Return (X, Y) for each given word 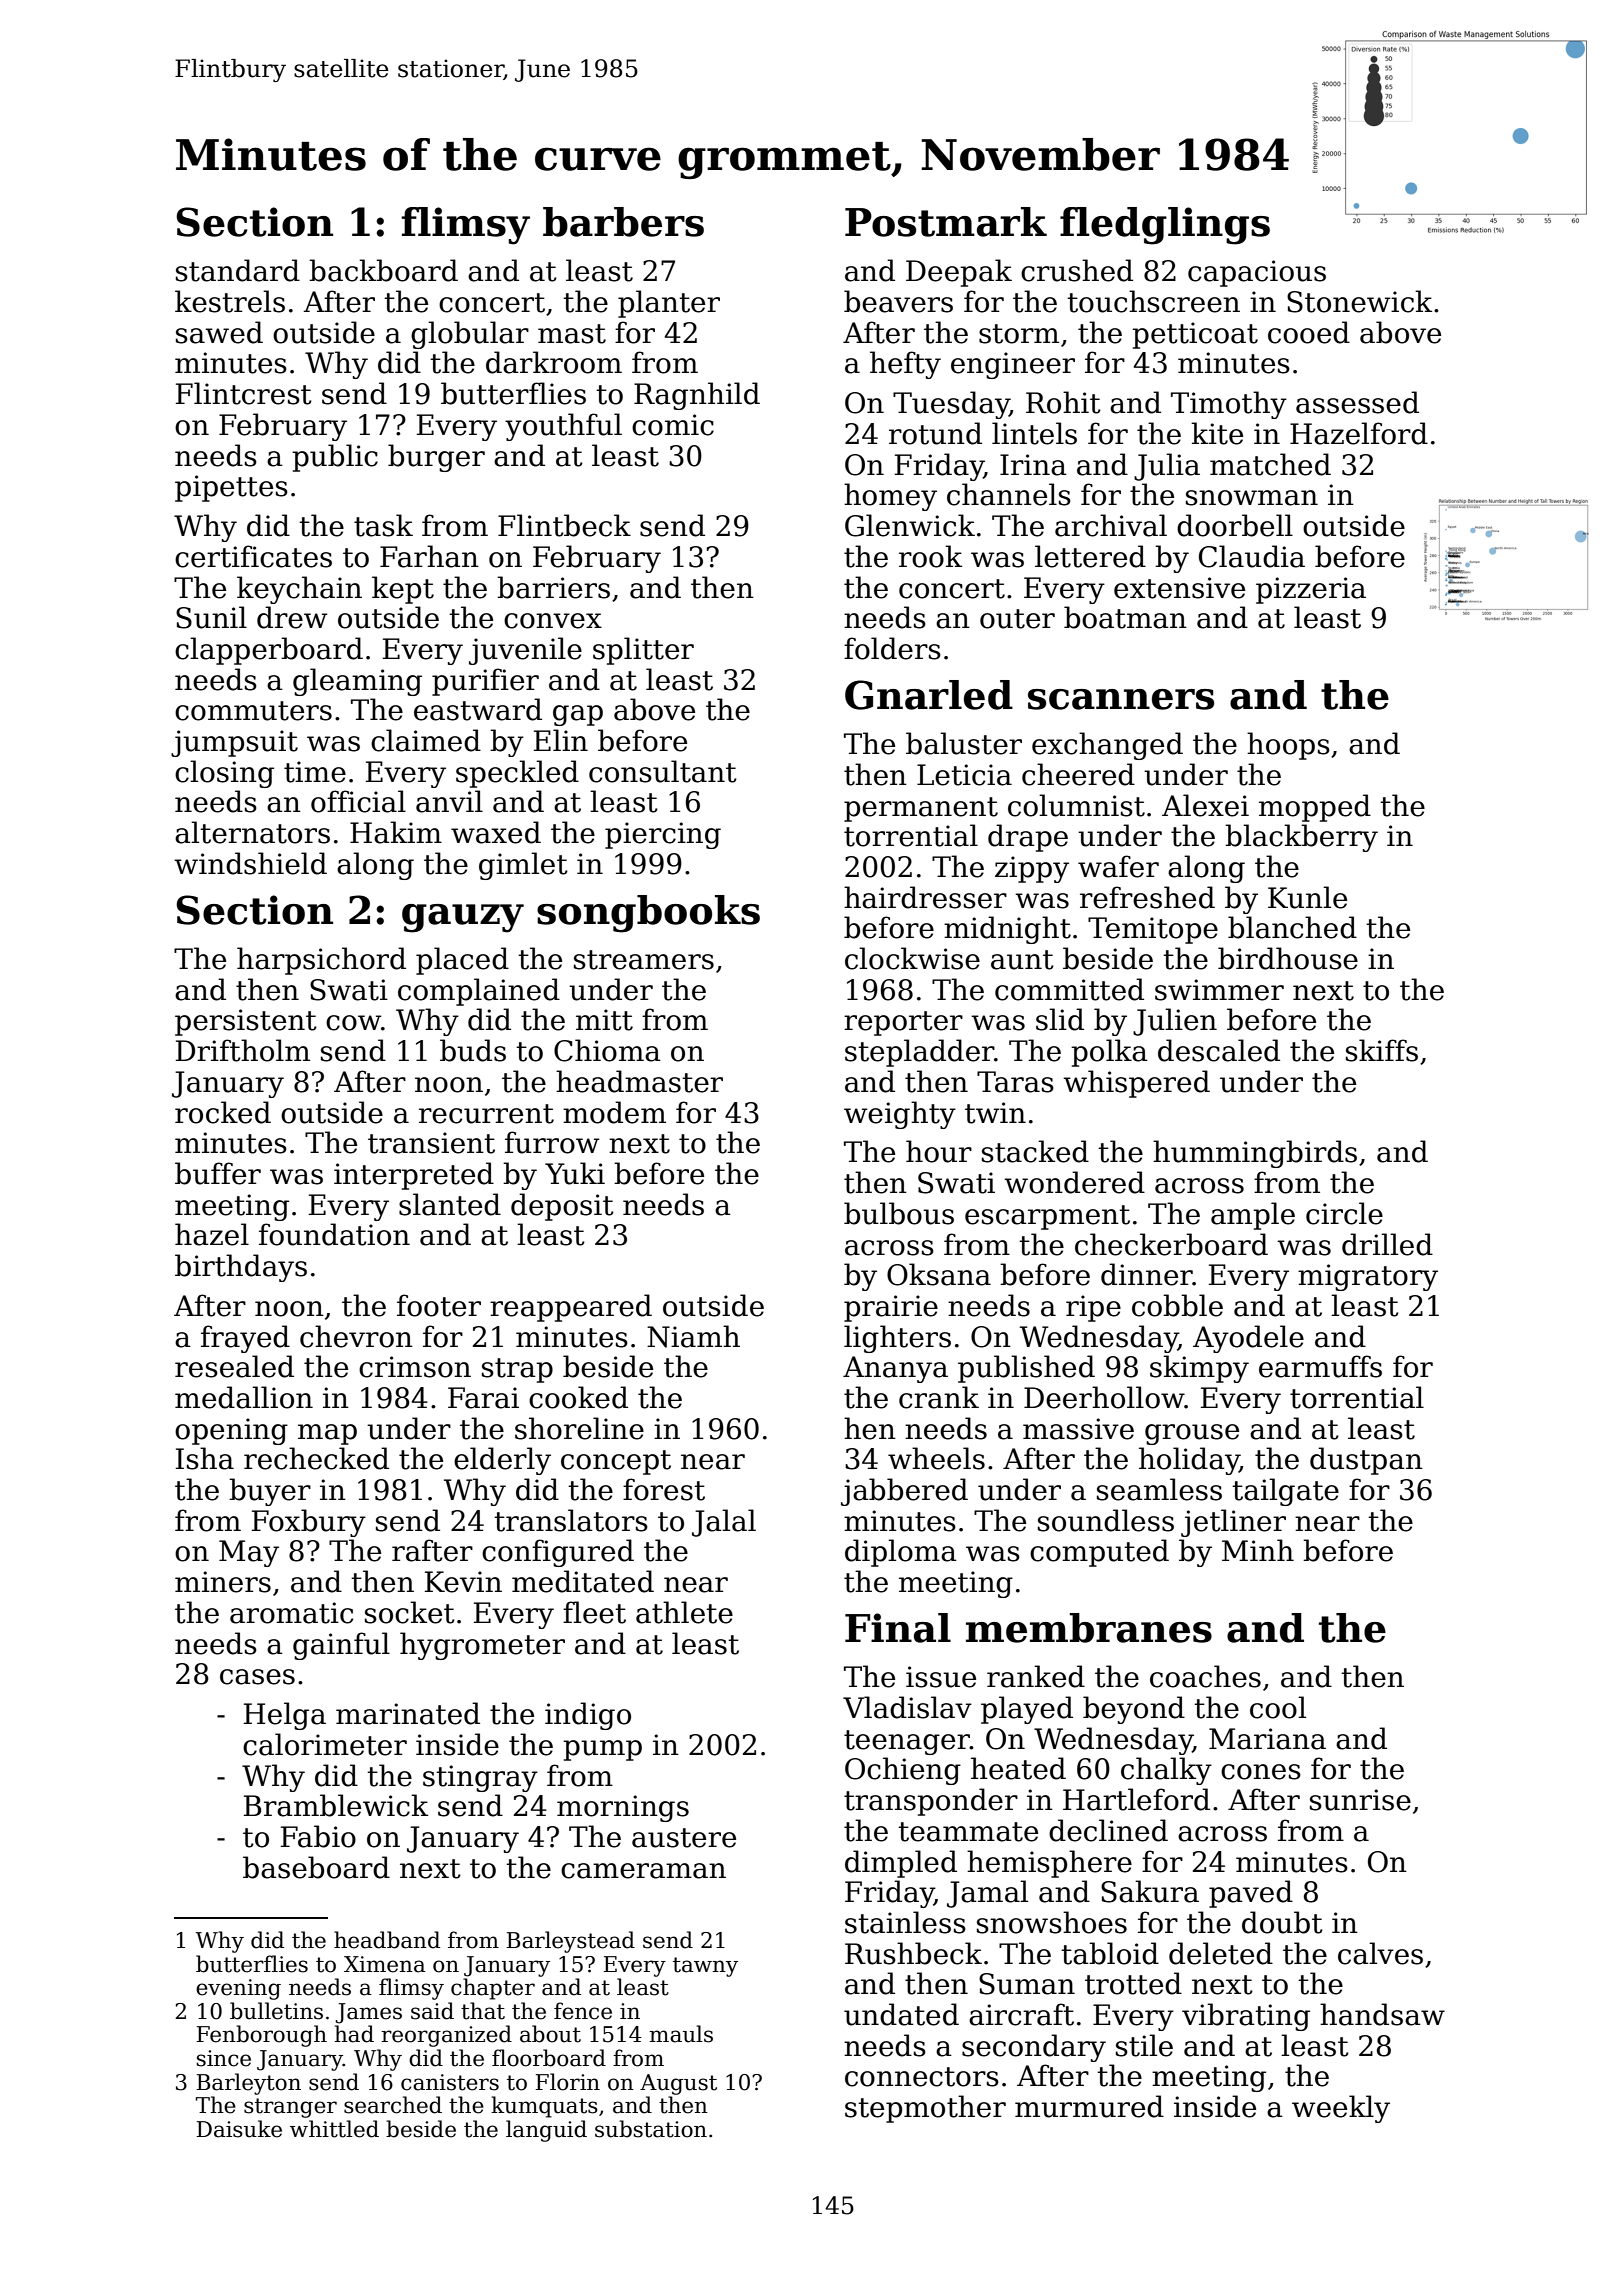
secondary (1034, 2048)
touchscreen (1153, 301)
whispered (1136, 1084)
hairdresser (925, 897)
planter (669, 304)
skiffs (1382, 1050)
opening (231, 1431)
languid (546, 2131)
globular (470, 335)
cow (353, 1023)
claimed (426, 740)
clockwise (912, 958)
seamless (1159, 1489)
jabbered (904, 1492)
